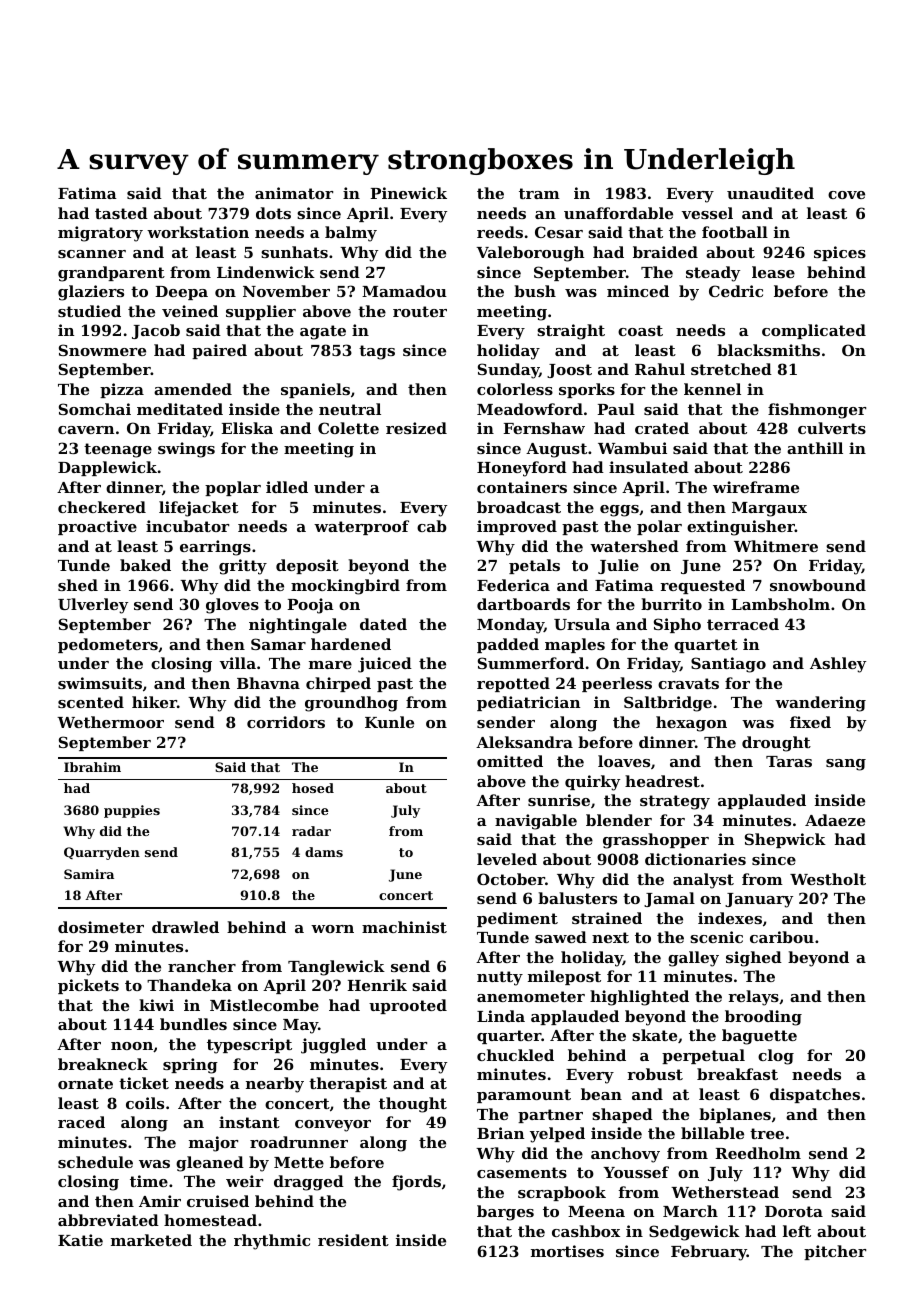 Image resolution: width=924 pixels, height=1314 pixels. I want to click on Taras, so click(789, 761).
